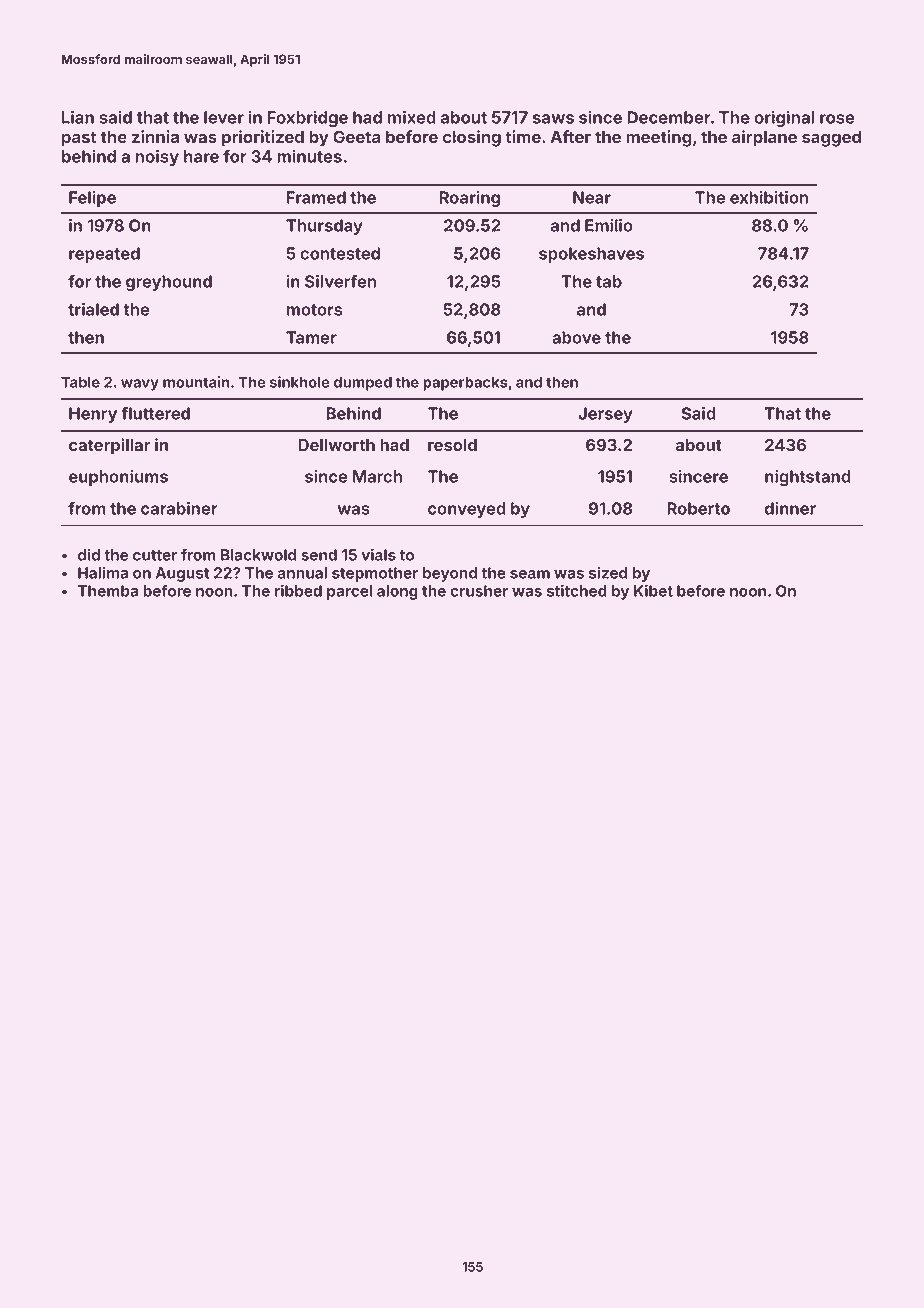 Image resolution: width=924 pixels, height=1308 pixels. What do you see at coordinates (378, 554) in the document?
I see `vials` at bounding box center [378, 554].
